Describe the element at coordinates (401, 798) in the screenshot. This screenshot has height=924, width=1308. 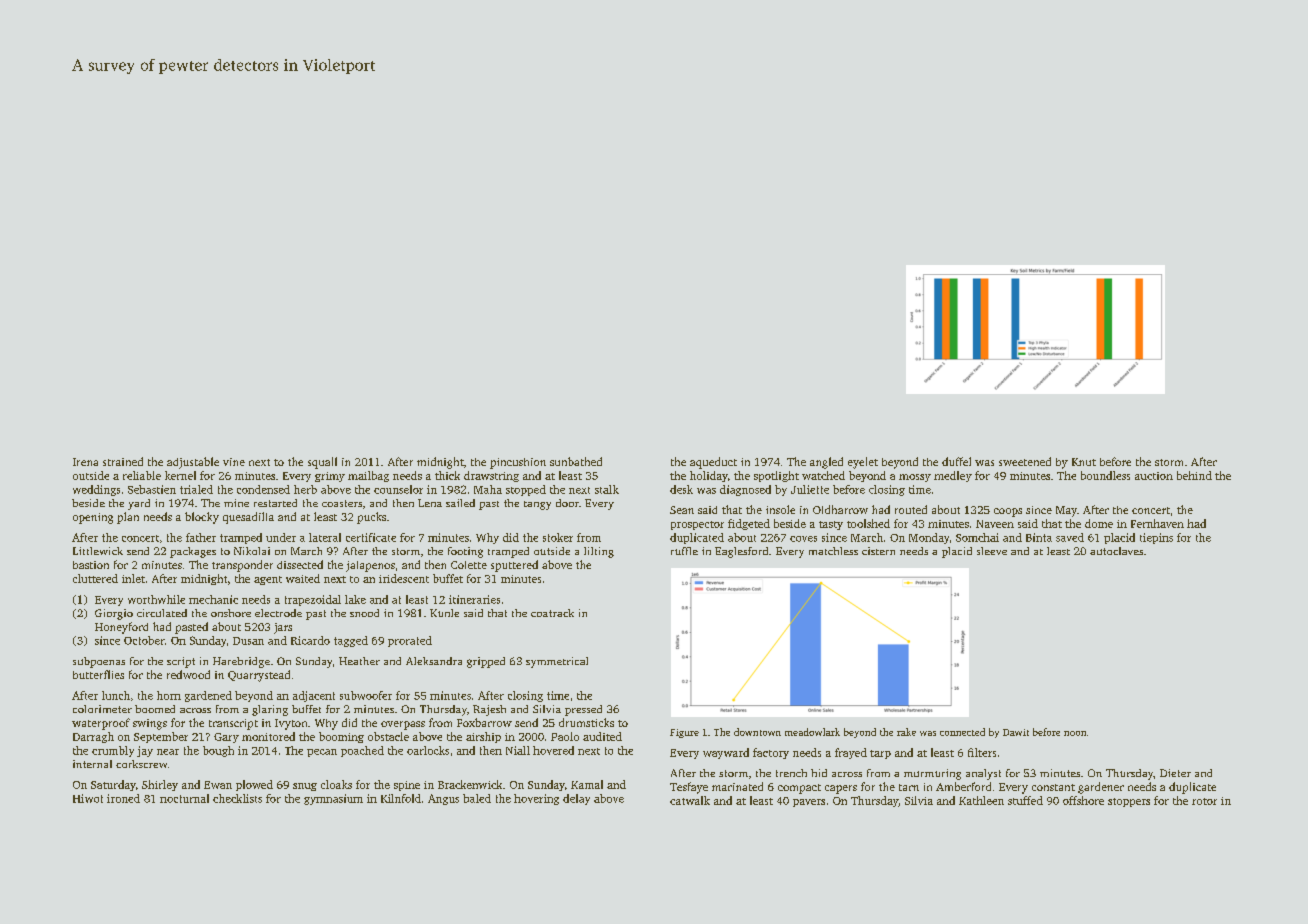
I see `Kilnfold` at that location.
